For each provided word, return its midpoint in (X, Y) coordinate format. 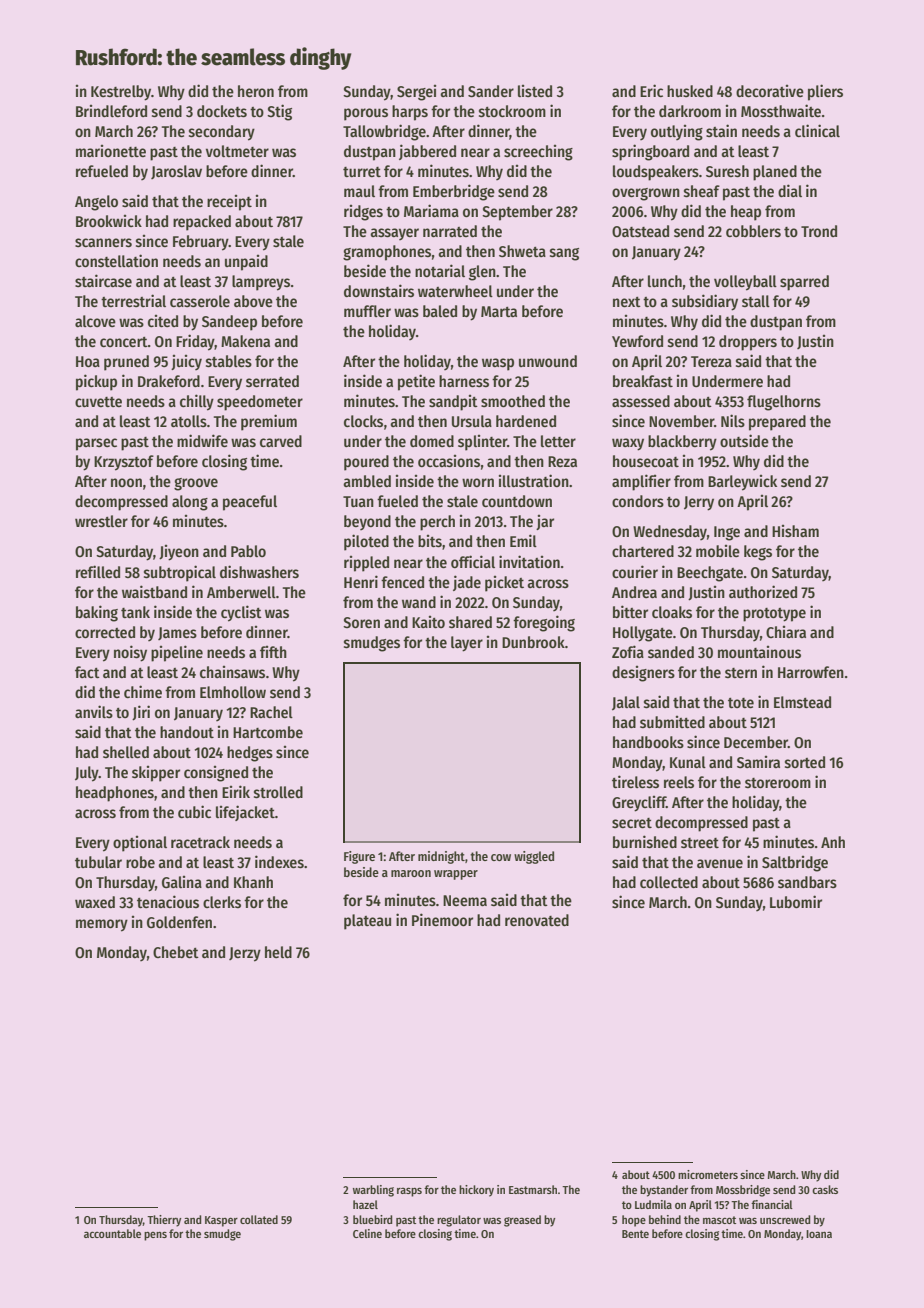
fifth (273, 652)
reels (679, 782)
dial (790, 190)
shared (470, 622)
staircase (103, 281)
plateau (367, 922)
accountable (112, 1233)
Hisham (795, 531)
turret (362, 172)
